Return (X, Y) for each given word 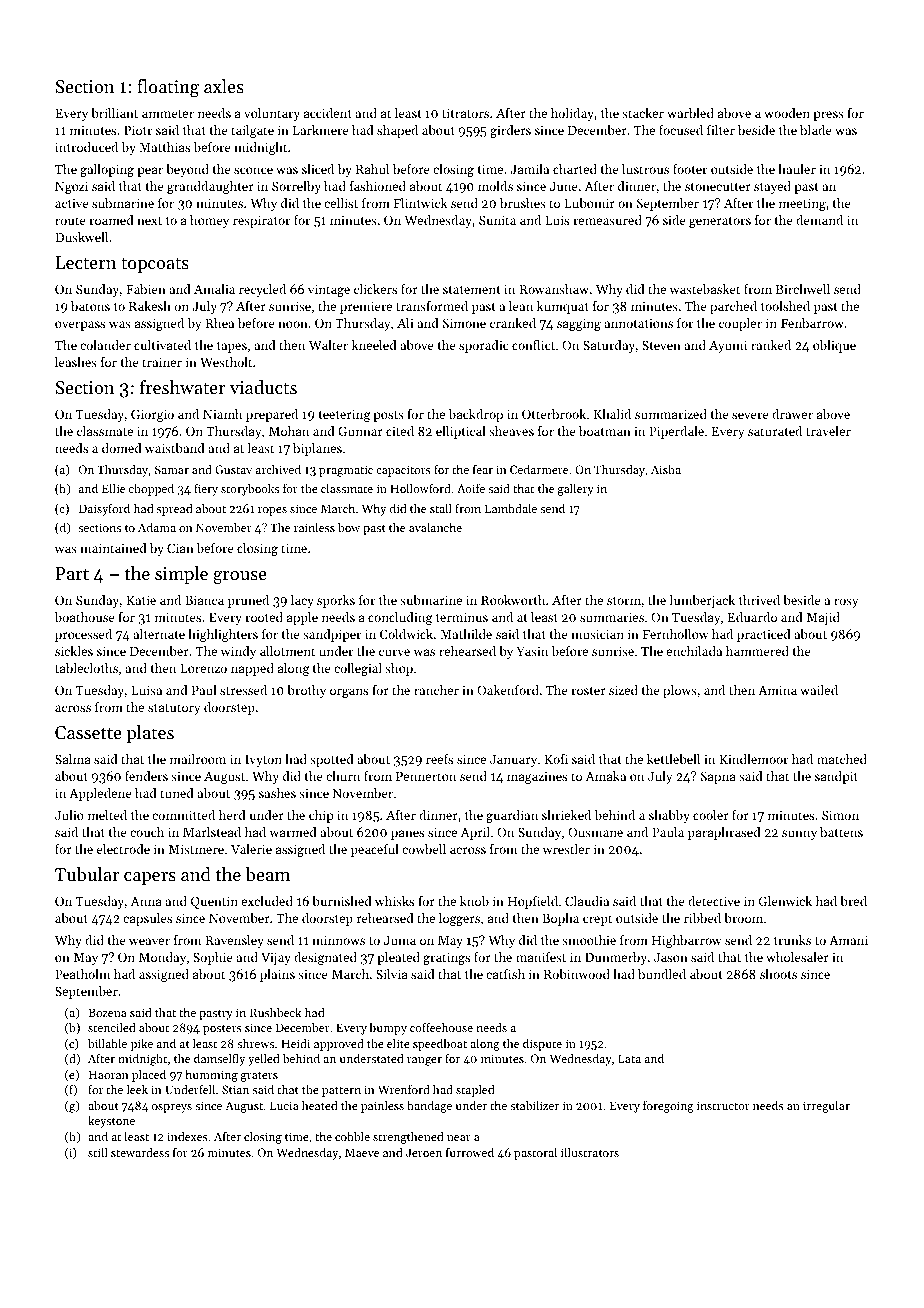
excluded (267, 901)
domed (122, 448)
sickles (74, 651)
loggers (459, 919)
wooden (787, 113)
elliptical (461, 432)
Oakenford (508, 690)
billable (107, 1043)
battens (841, 832)
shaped (397, 131)
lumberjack (702, 601)
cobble (352, 1136)
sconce (253, 170)
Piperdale (676, 432)
